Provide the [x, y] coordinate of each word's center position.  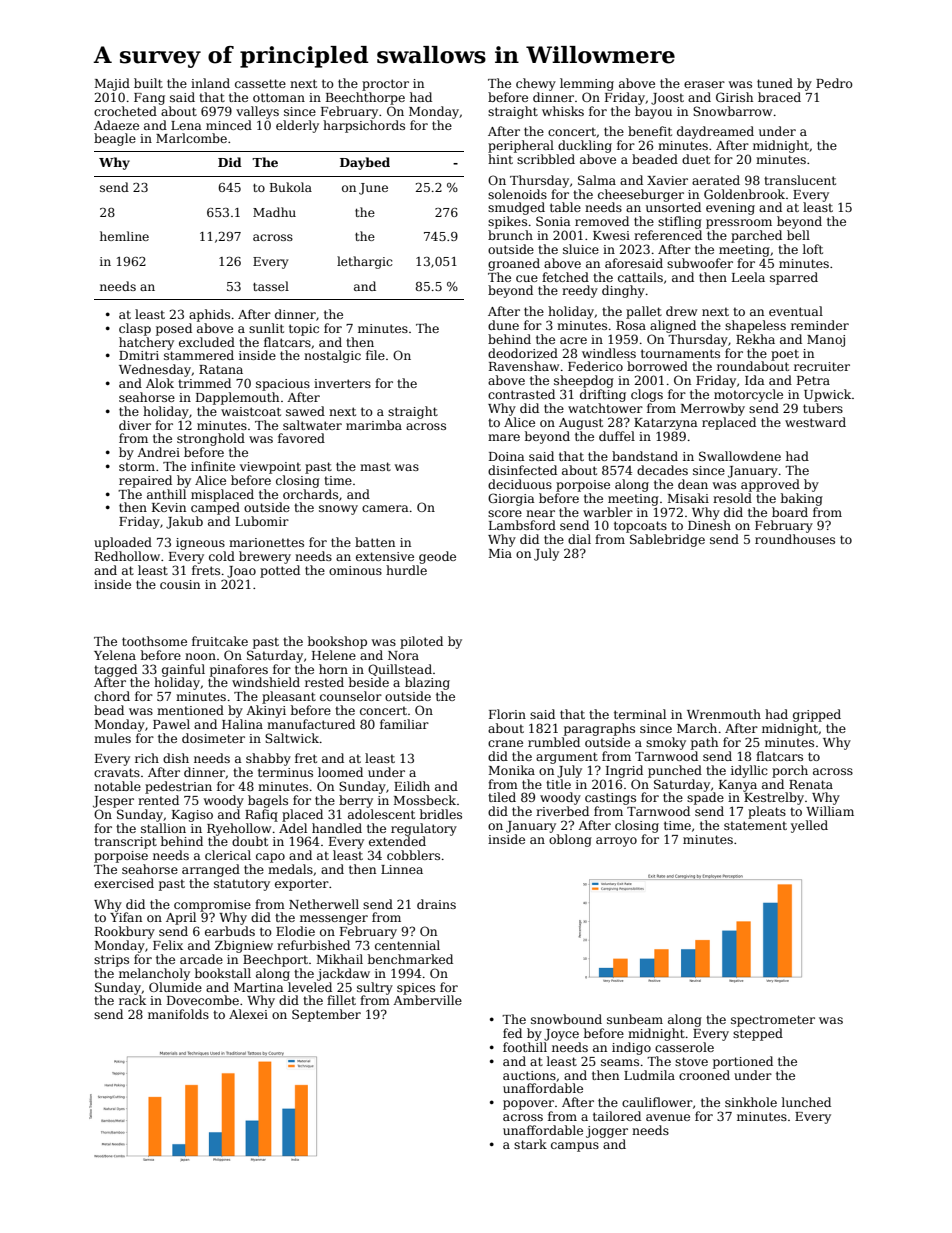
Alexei [248, 1014]
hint [500, 159]
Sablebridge [667, 540]
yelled [809, 826]
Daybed [365, 163]
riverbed [562, 811]
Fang [149, 99]
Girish [734, 97]
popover [528, 1105]
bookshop [337, 642]
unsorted [673, 207]
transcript [125, 843]
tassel [271, 286]
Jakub [184, 522]
